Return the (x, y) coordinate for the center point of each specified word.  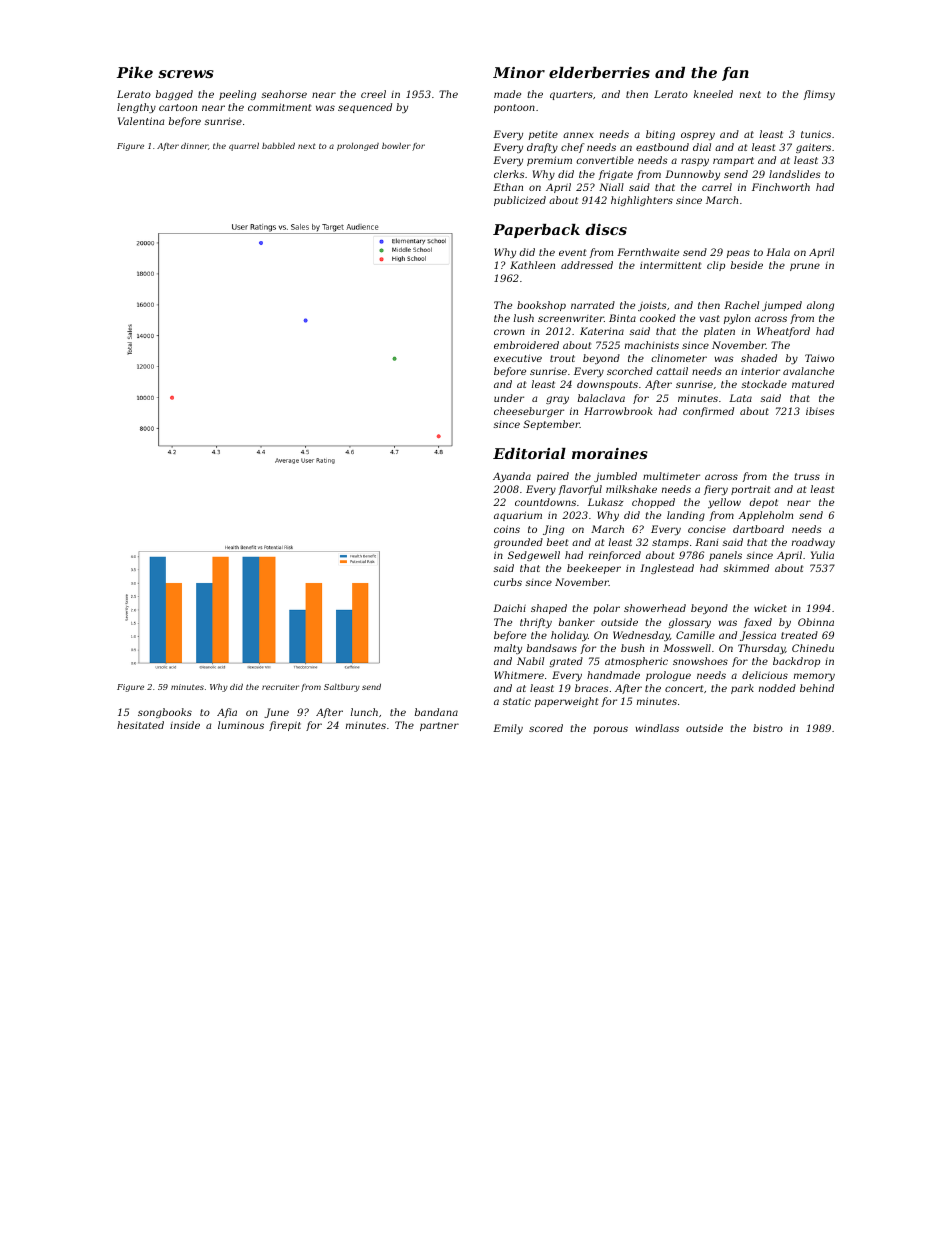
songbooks (165, 713)
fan (735, 74)
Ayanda (512, 477)
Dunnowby (692, 175)
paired (553, 477)
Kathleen (532, 265)
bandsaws (552, 648)
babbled (278, 146)
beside (747, 265)
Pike (135, 72)
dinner (194, 146)
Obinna (816, 622)
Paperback (536, 231)
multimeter (671, 476)
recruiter (280, 687)
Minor (519, 72)
